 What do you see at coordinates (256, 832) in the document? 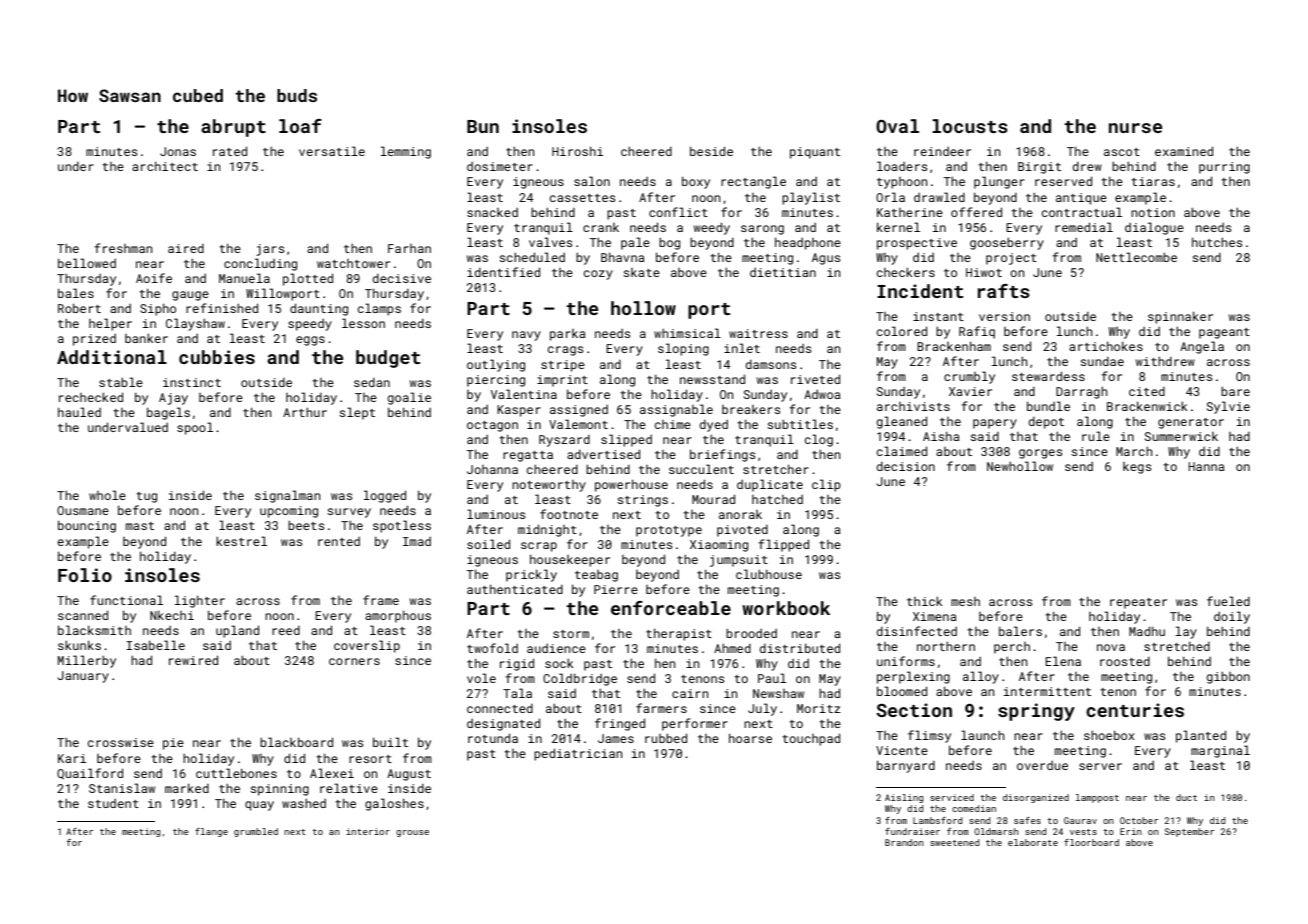
I see `grumbled` at bounding box center [256, 832].
